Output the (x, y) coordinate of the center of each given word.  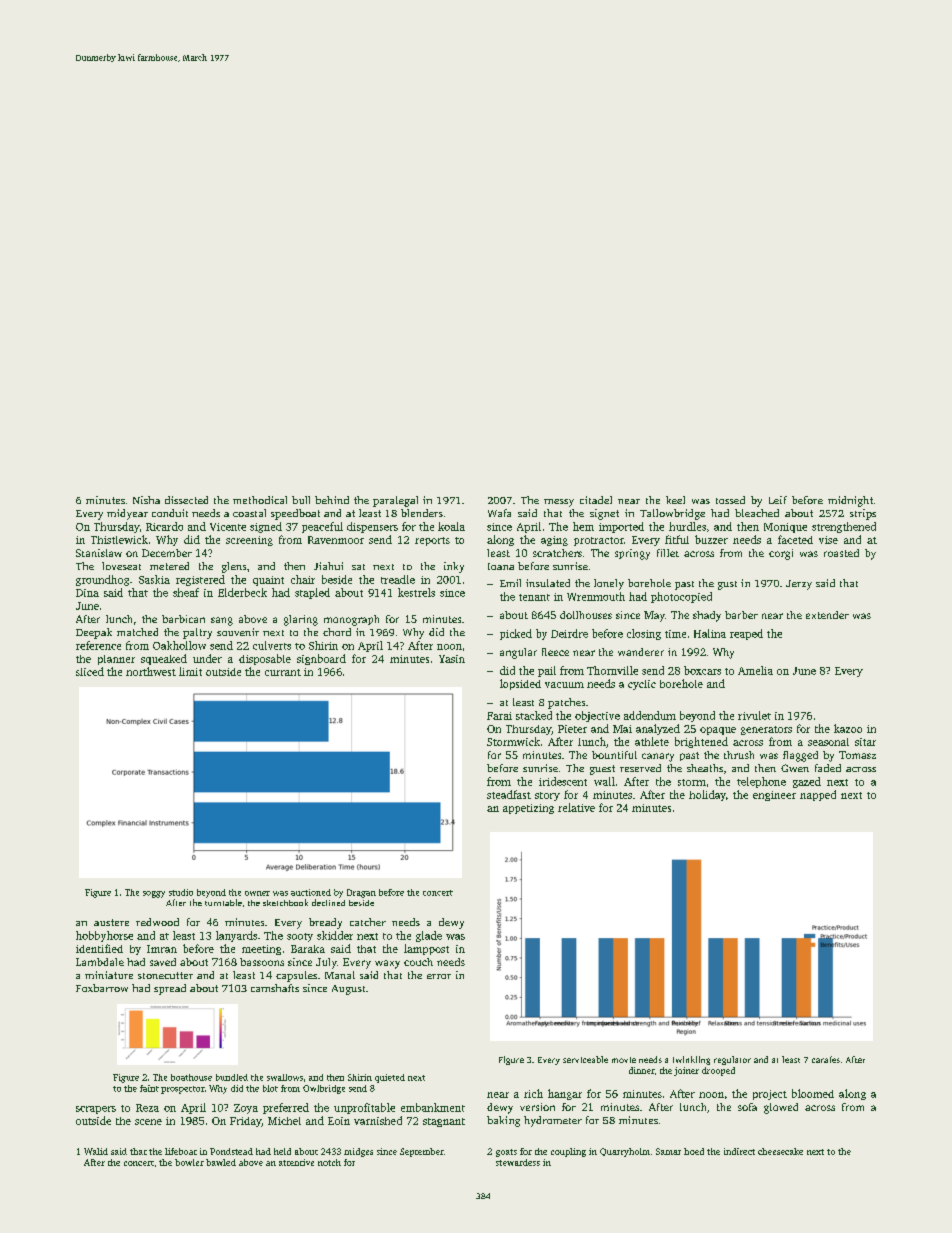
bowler (189, 1162)
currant (283, 672)
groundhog (102, 580)
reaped (746, 634)
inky (454, 567)
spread (170, 989)
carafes (826, 1059)
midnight (850, 501)
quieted (390, 1078)
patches (566, 703)
